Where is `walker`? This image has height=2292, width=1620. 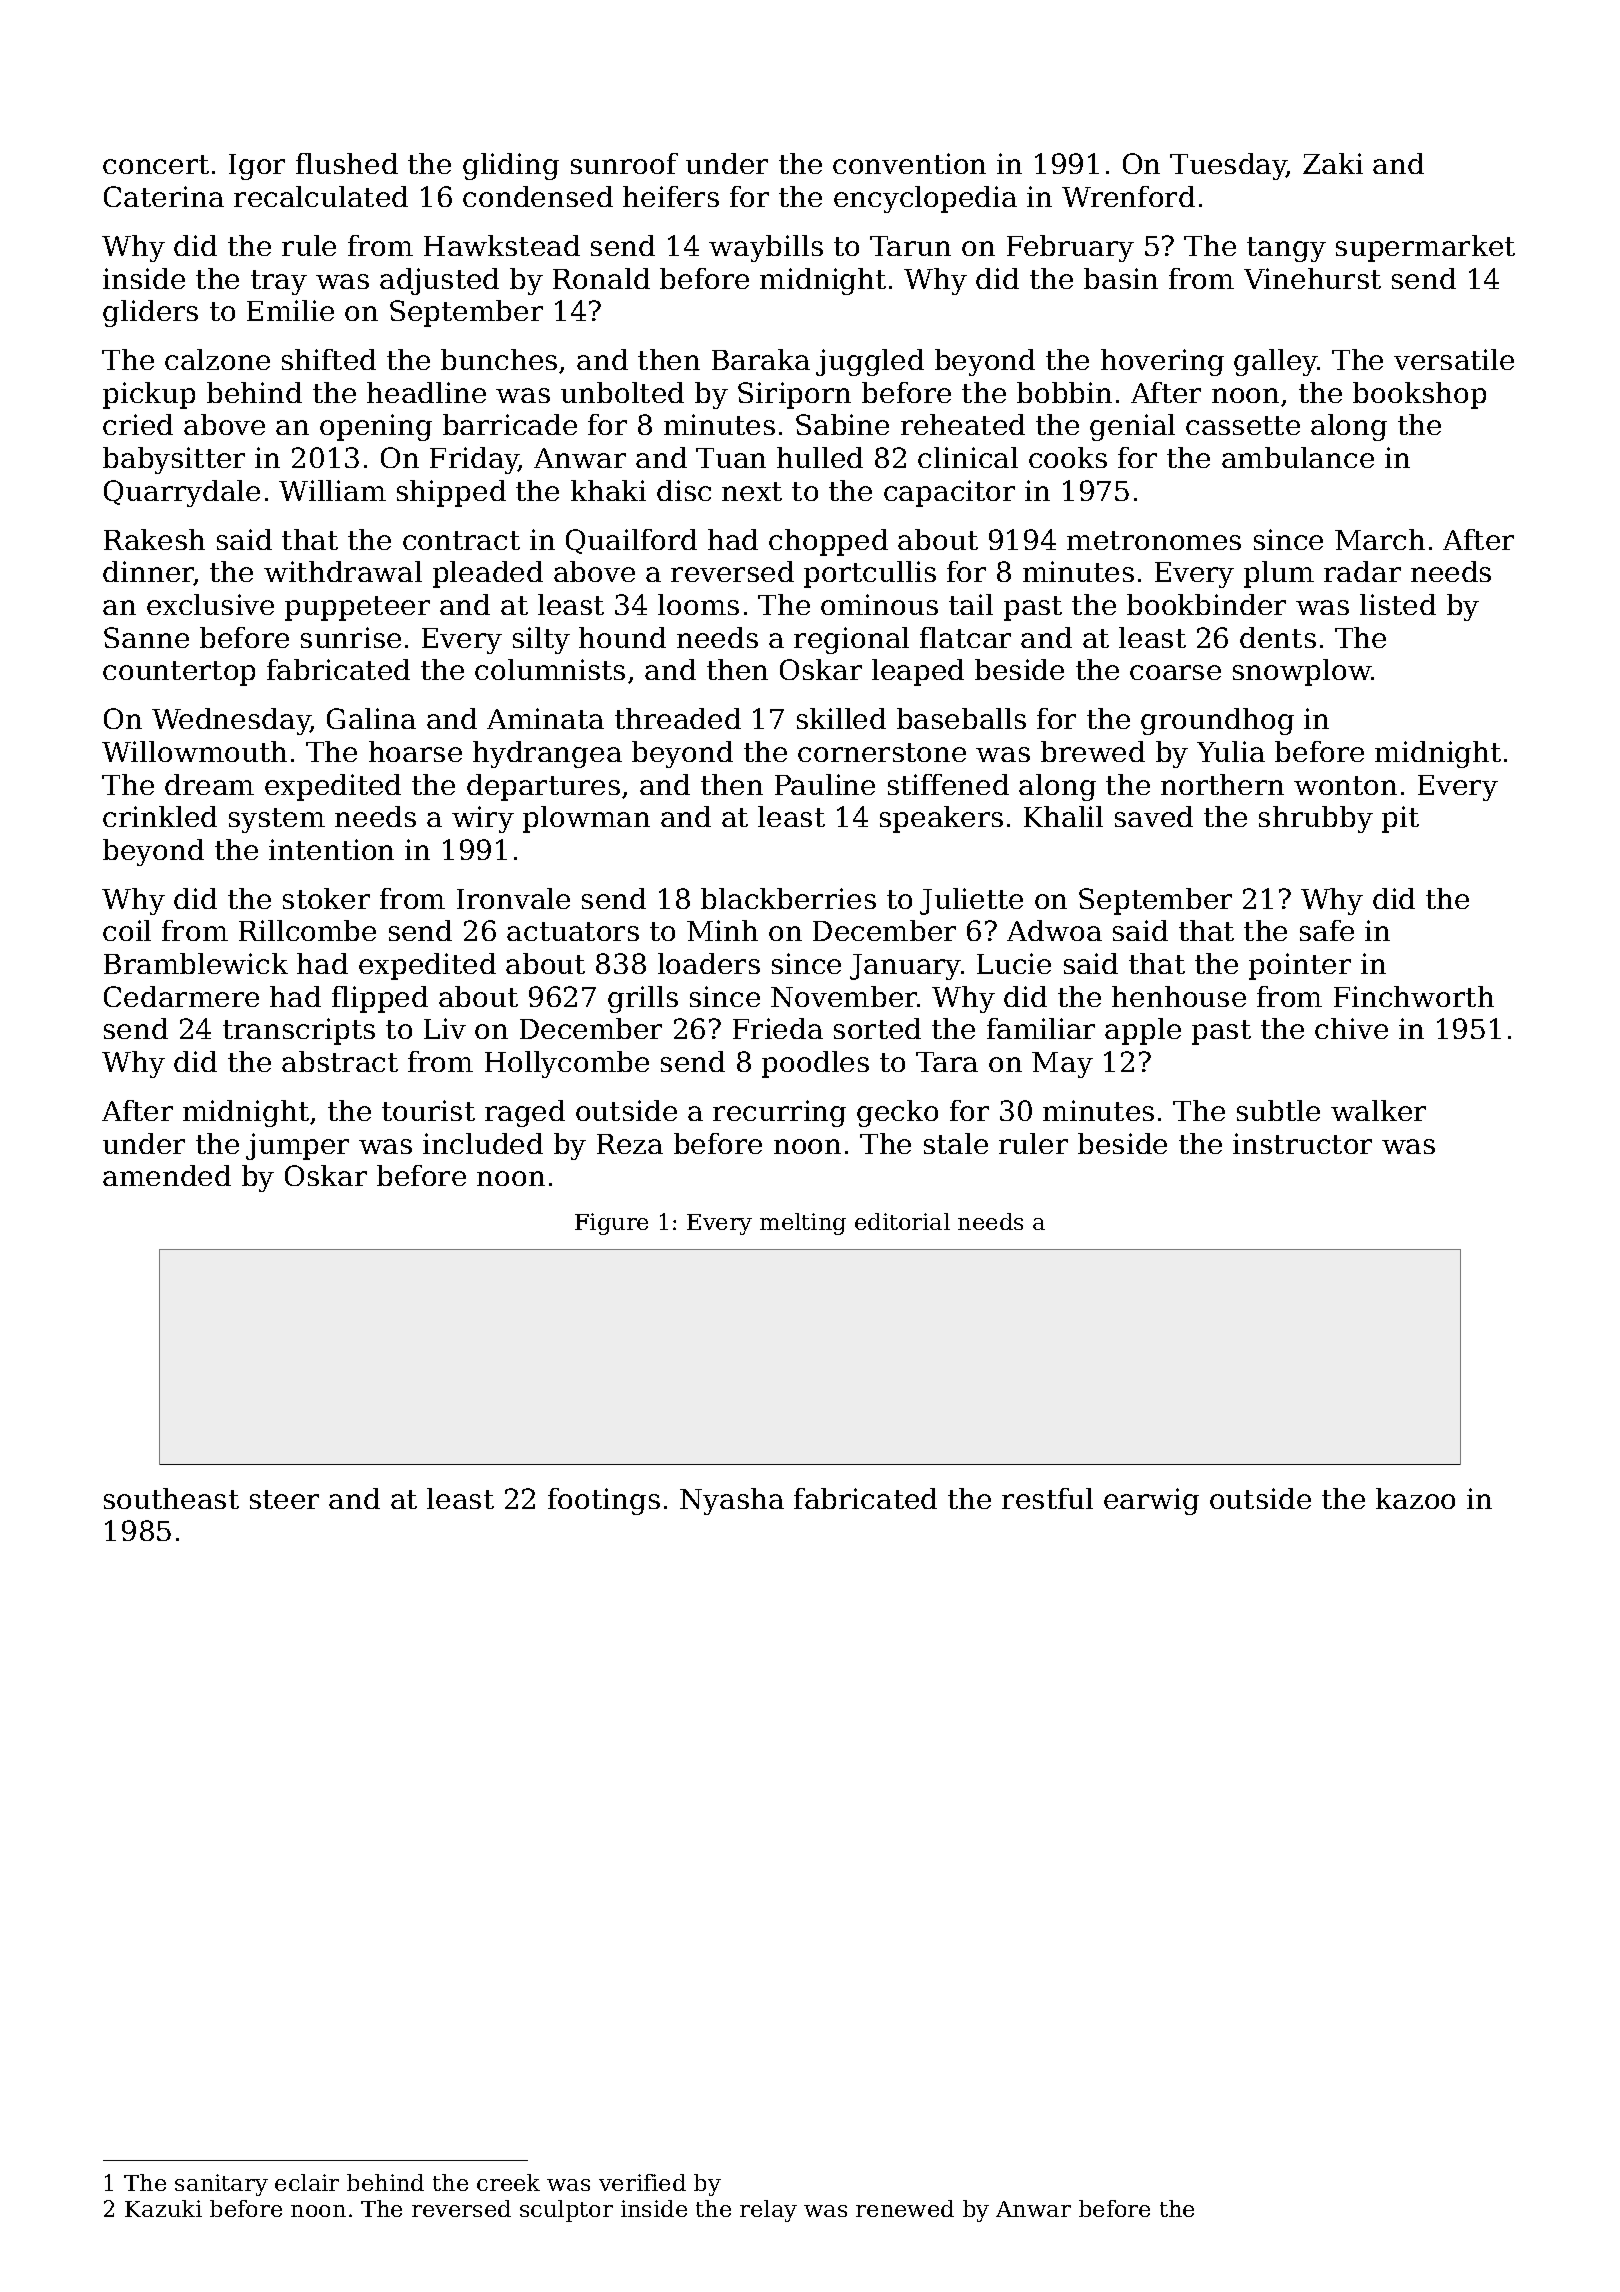 walker is located at coordinates (1378, 1110).
